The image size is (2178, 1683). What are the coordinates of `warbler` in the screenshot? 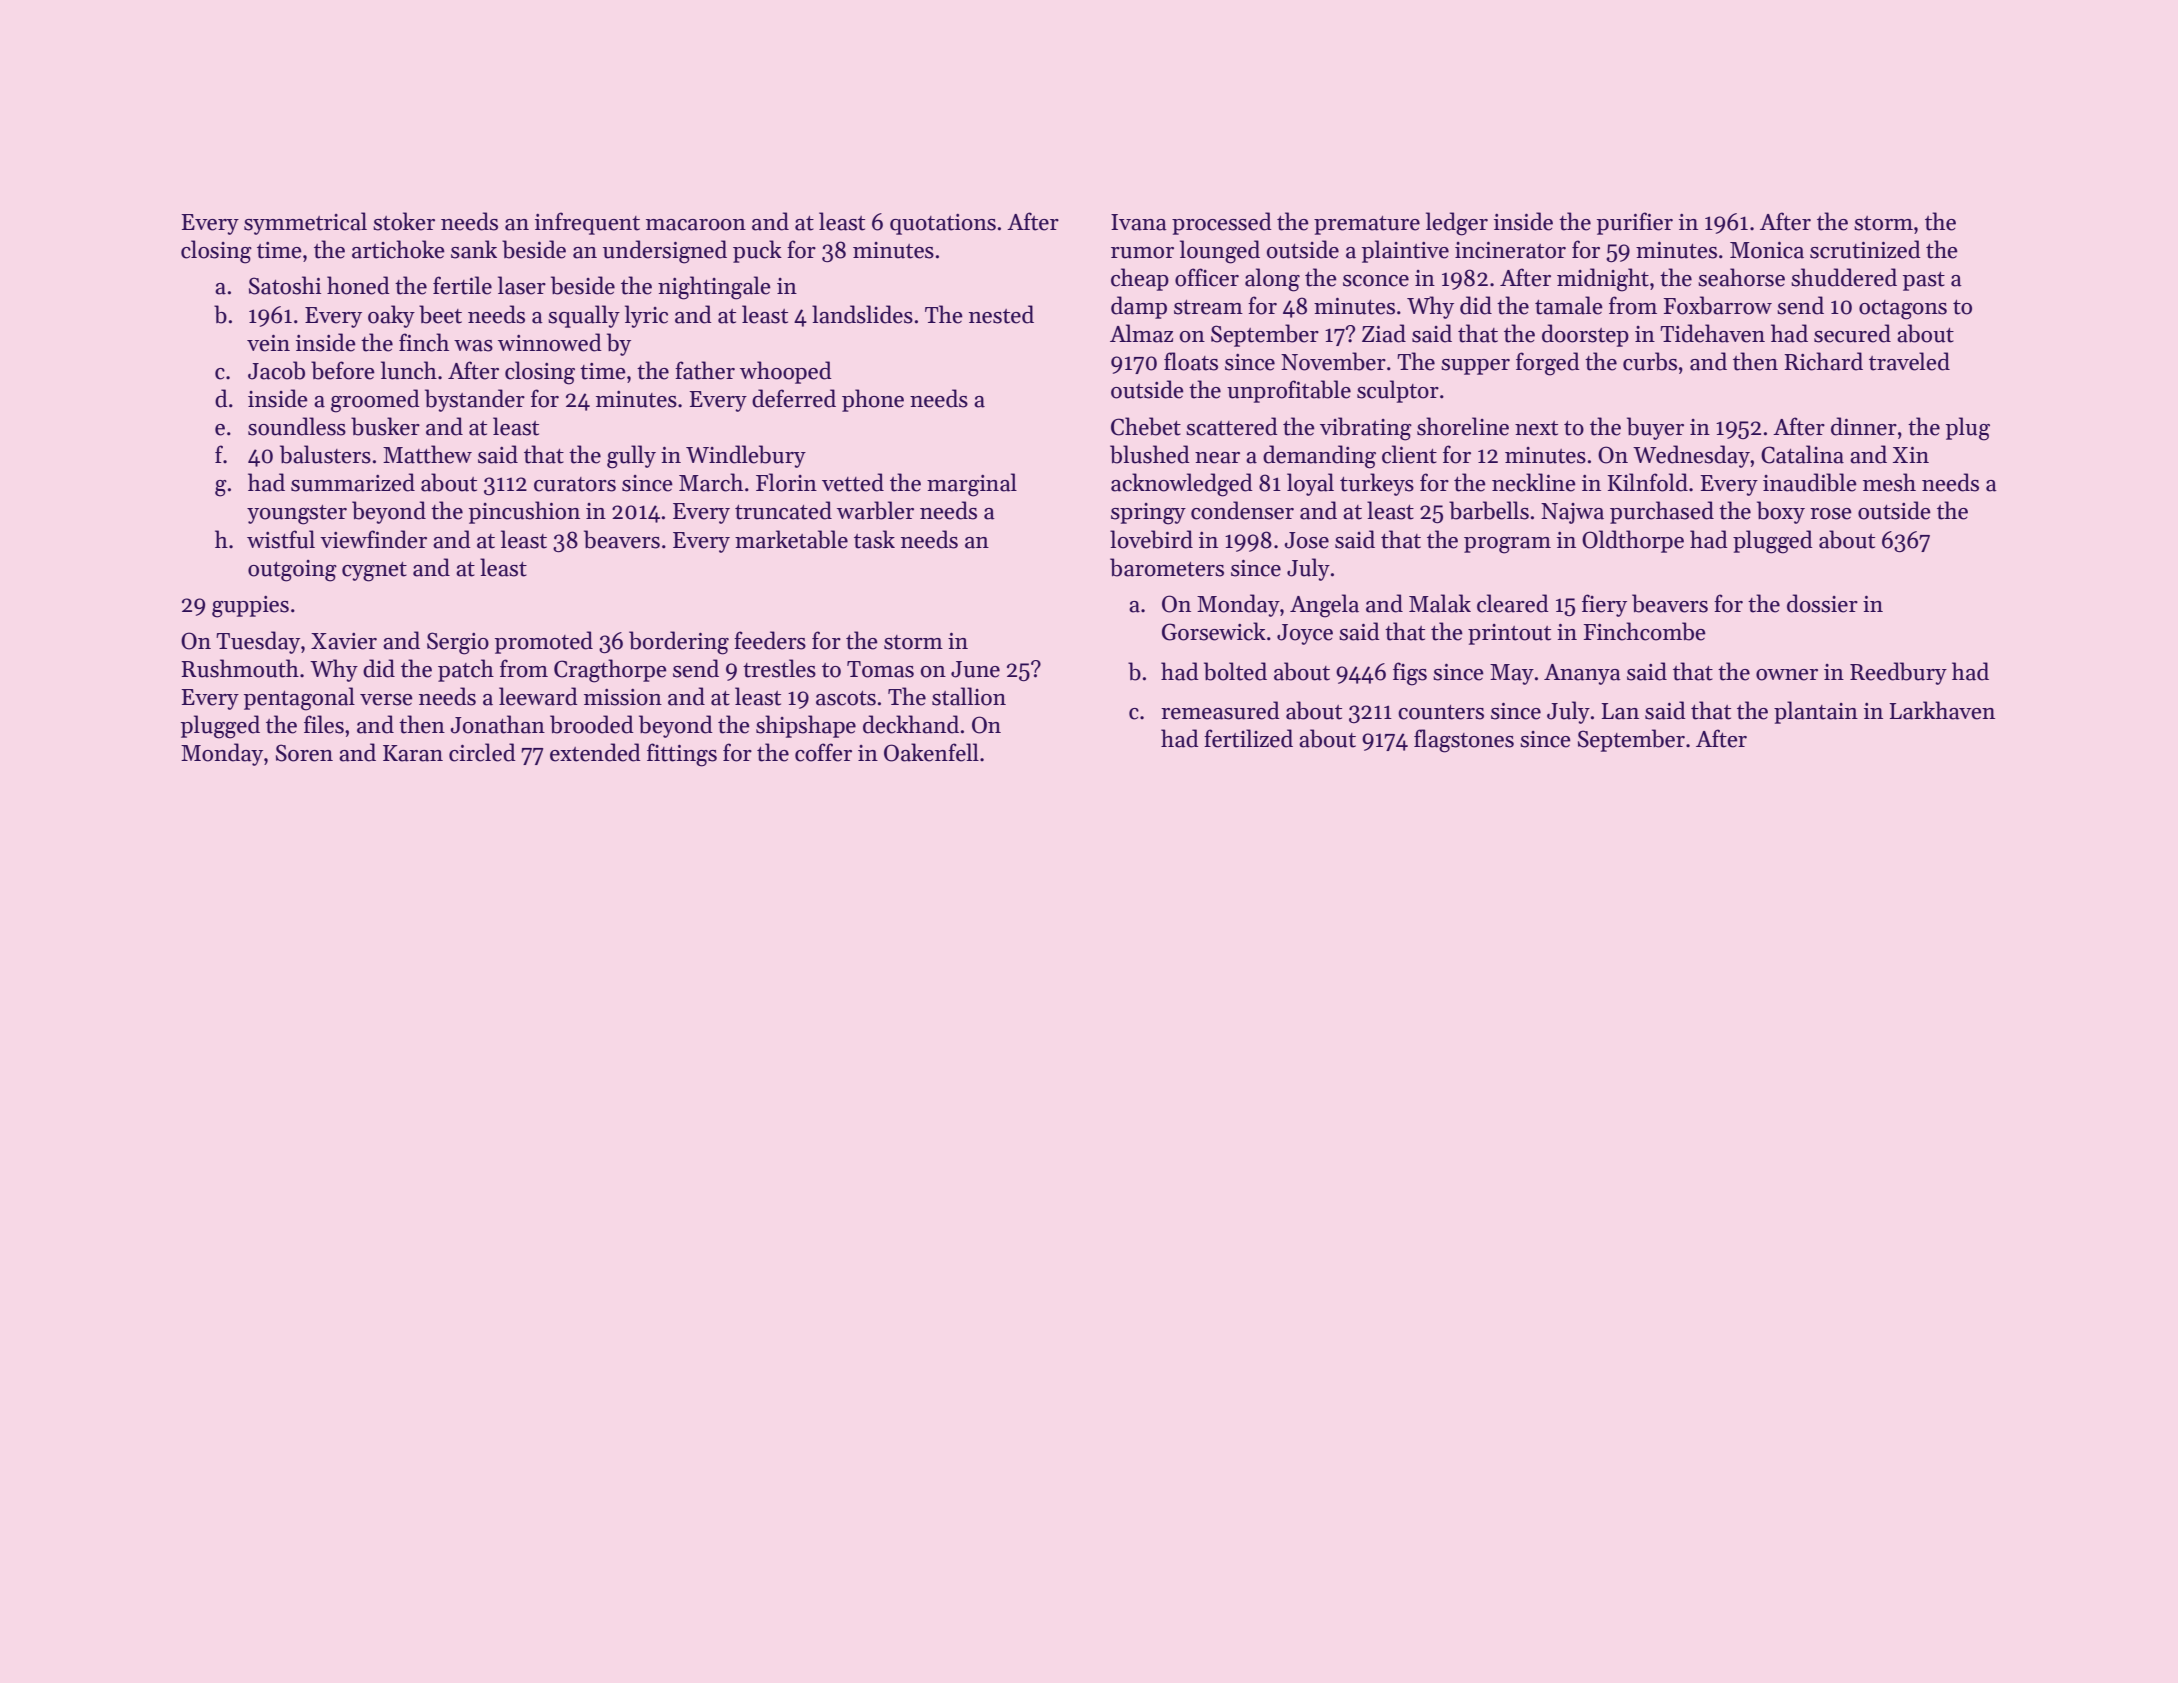 It's located at (875, 510).
